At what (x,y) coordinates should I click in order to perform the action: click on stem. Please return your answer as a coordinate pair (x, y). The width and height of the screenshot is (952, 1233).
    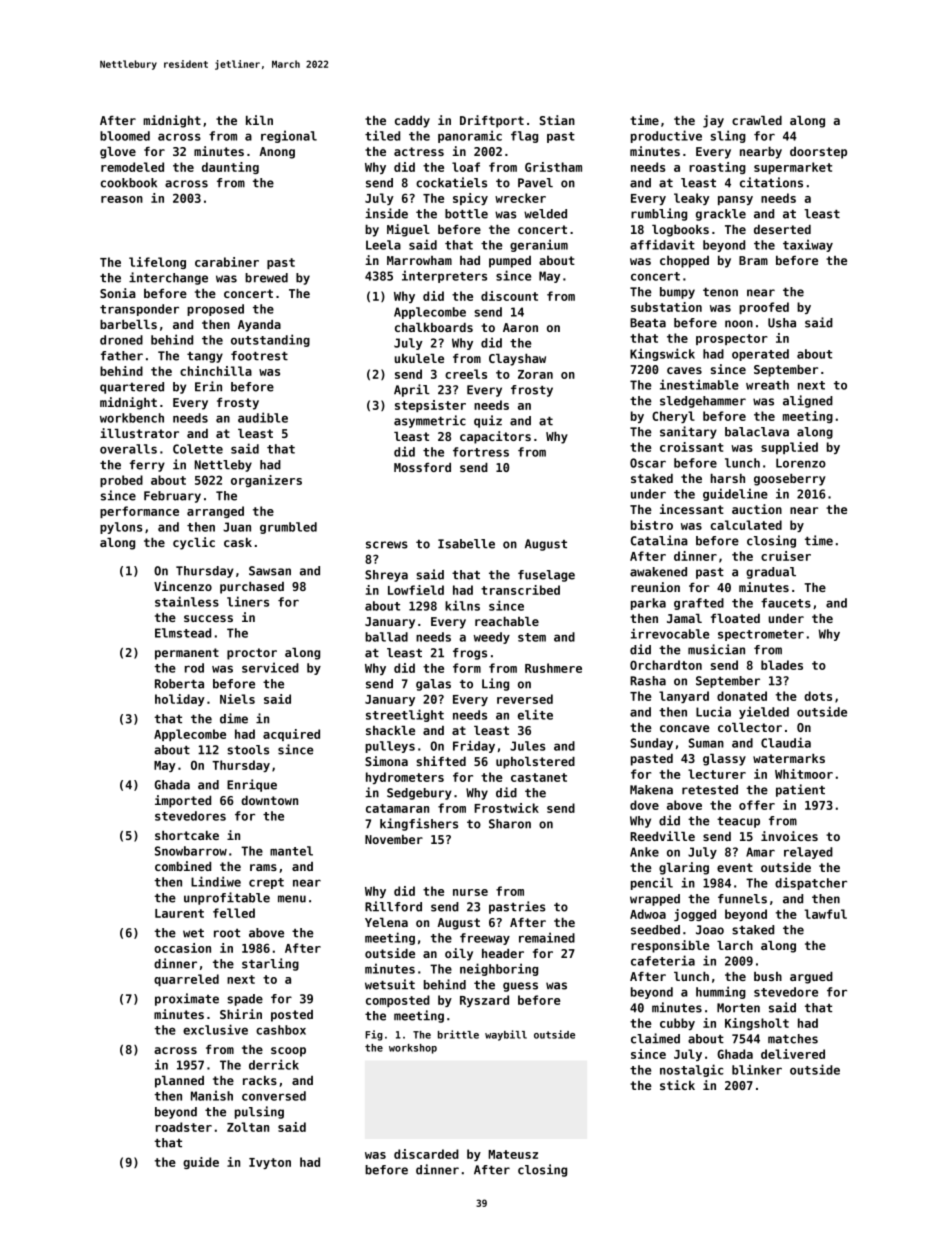
    Looking at the image, I should click on (532, 637).
